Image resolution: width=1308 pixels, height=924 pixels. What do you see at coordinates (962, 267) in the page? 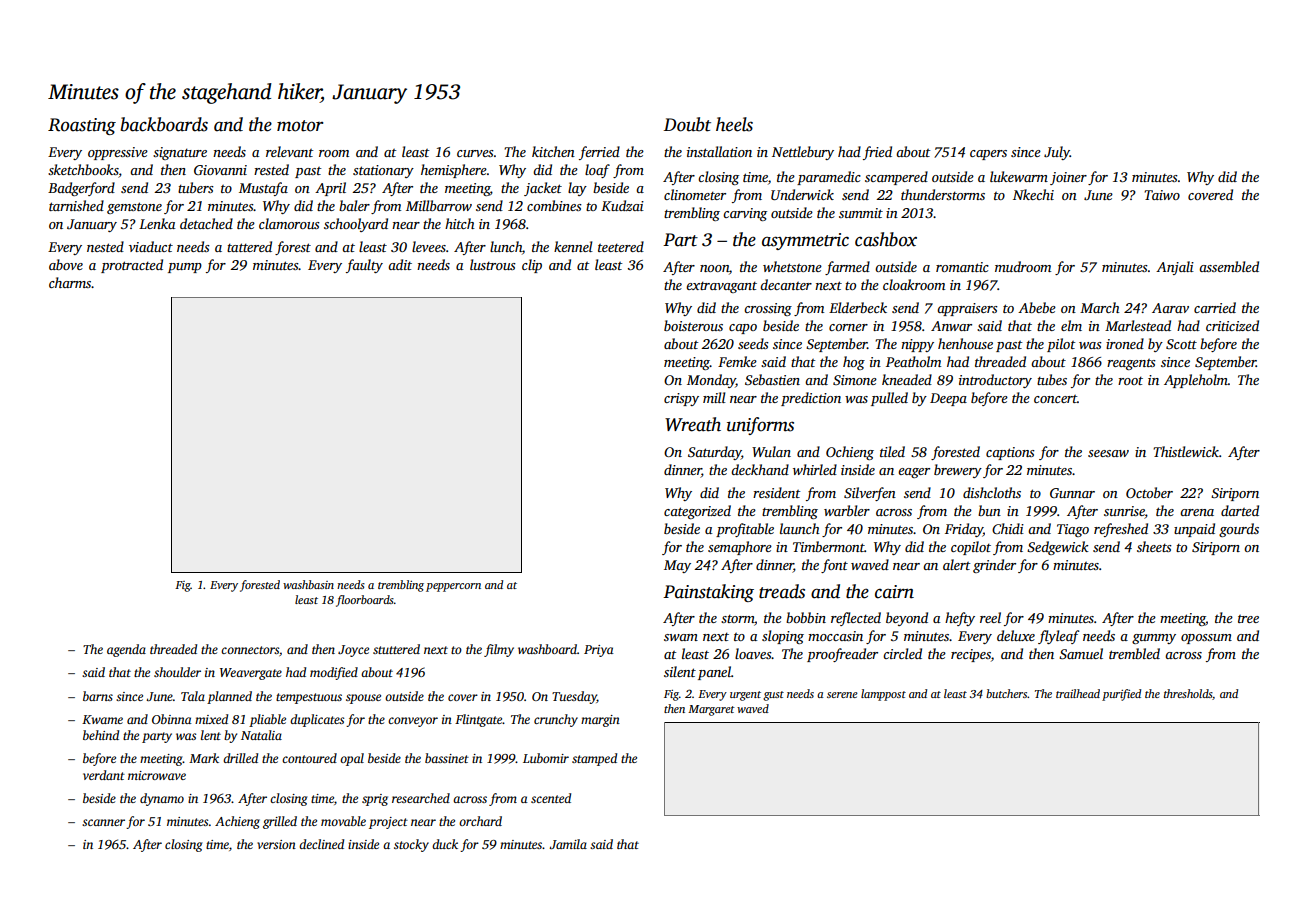
I see `romantic` at bounding box center [962, 267].
